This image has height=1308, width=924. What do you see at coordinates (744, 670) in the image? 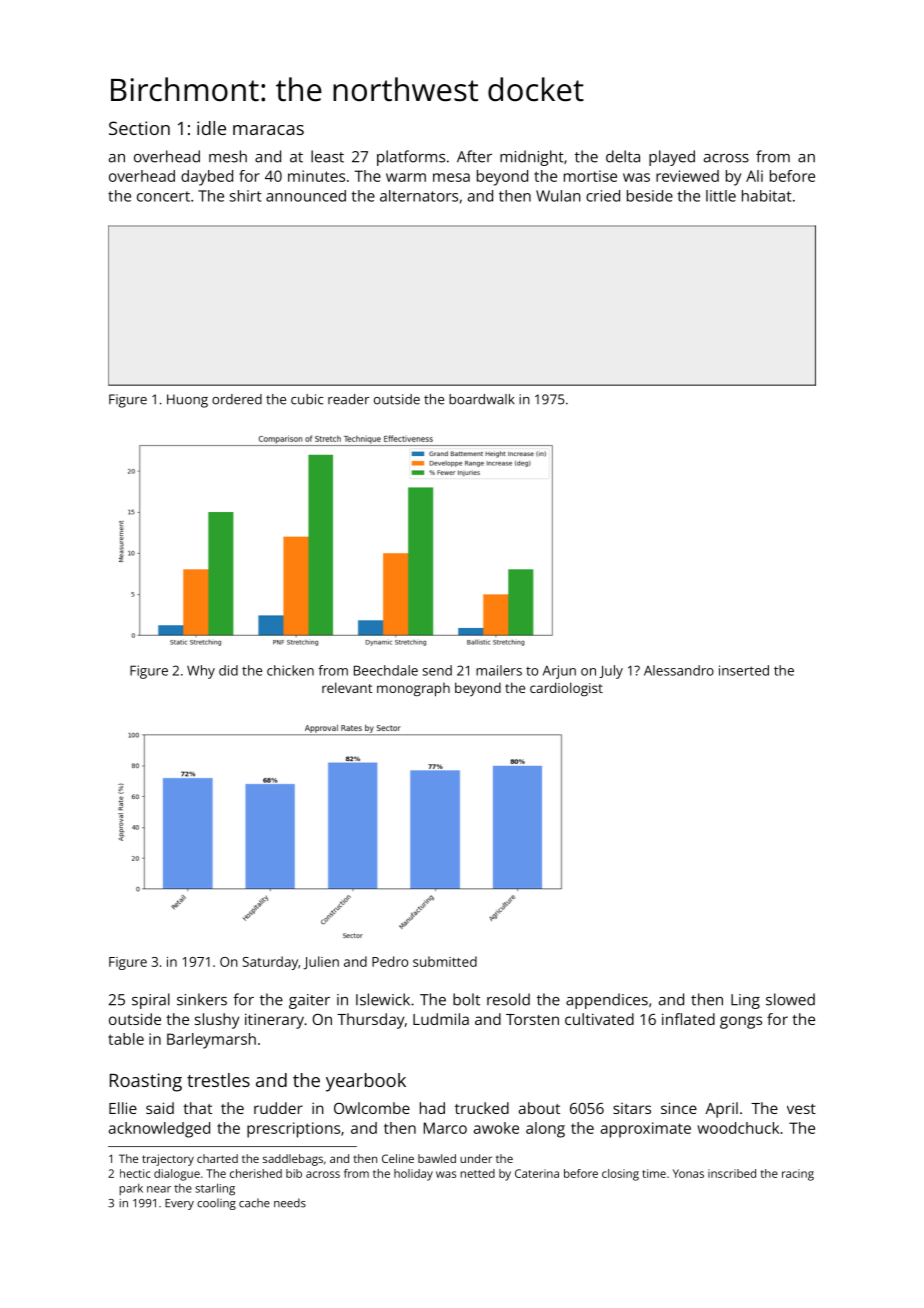
I see `inserted` at bounding box center [744, 670].
